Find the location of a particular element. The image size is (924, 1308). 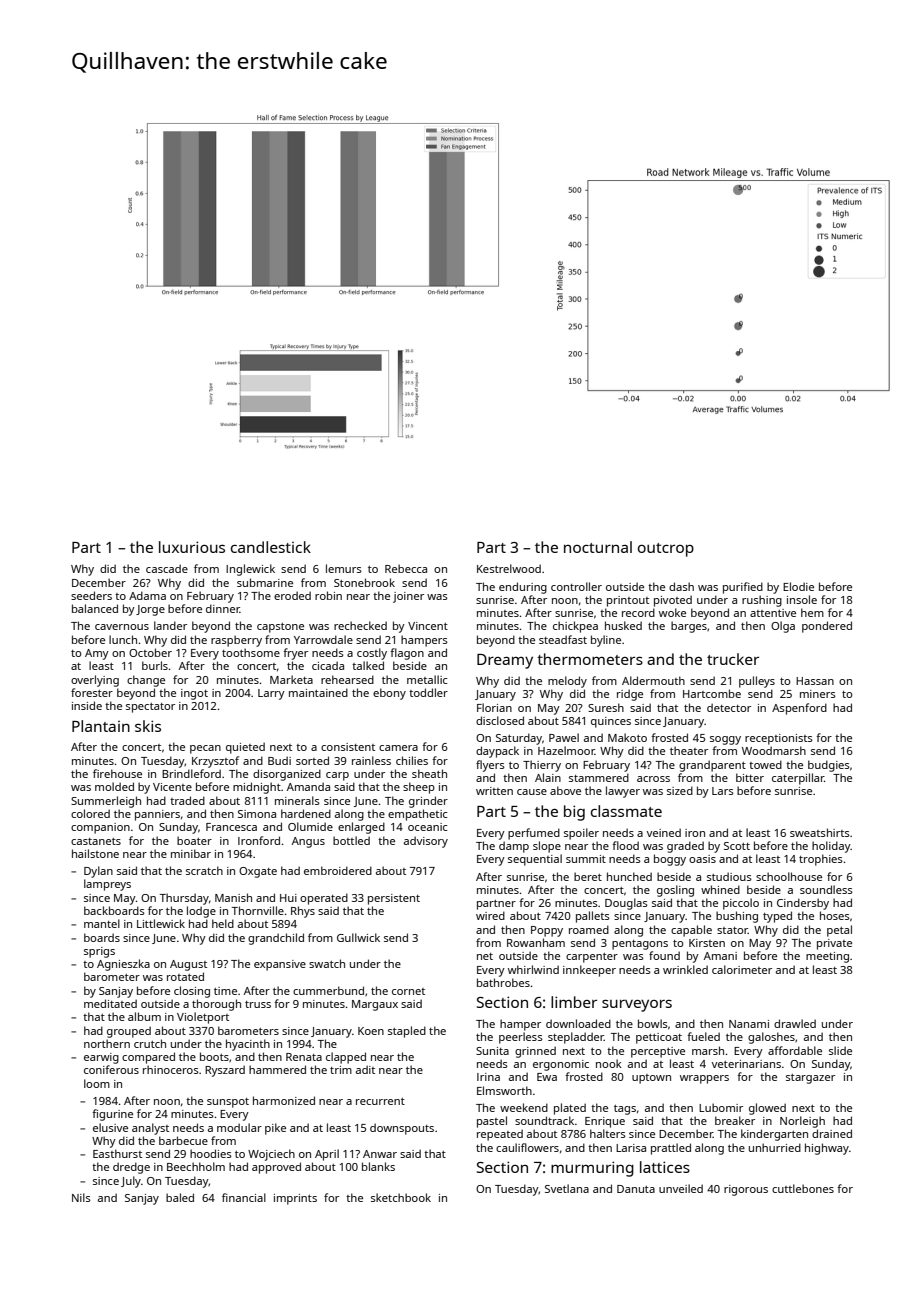

truss is located at coordinates (258, 1004).
